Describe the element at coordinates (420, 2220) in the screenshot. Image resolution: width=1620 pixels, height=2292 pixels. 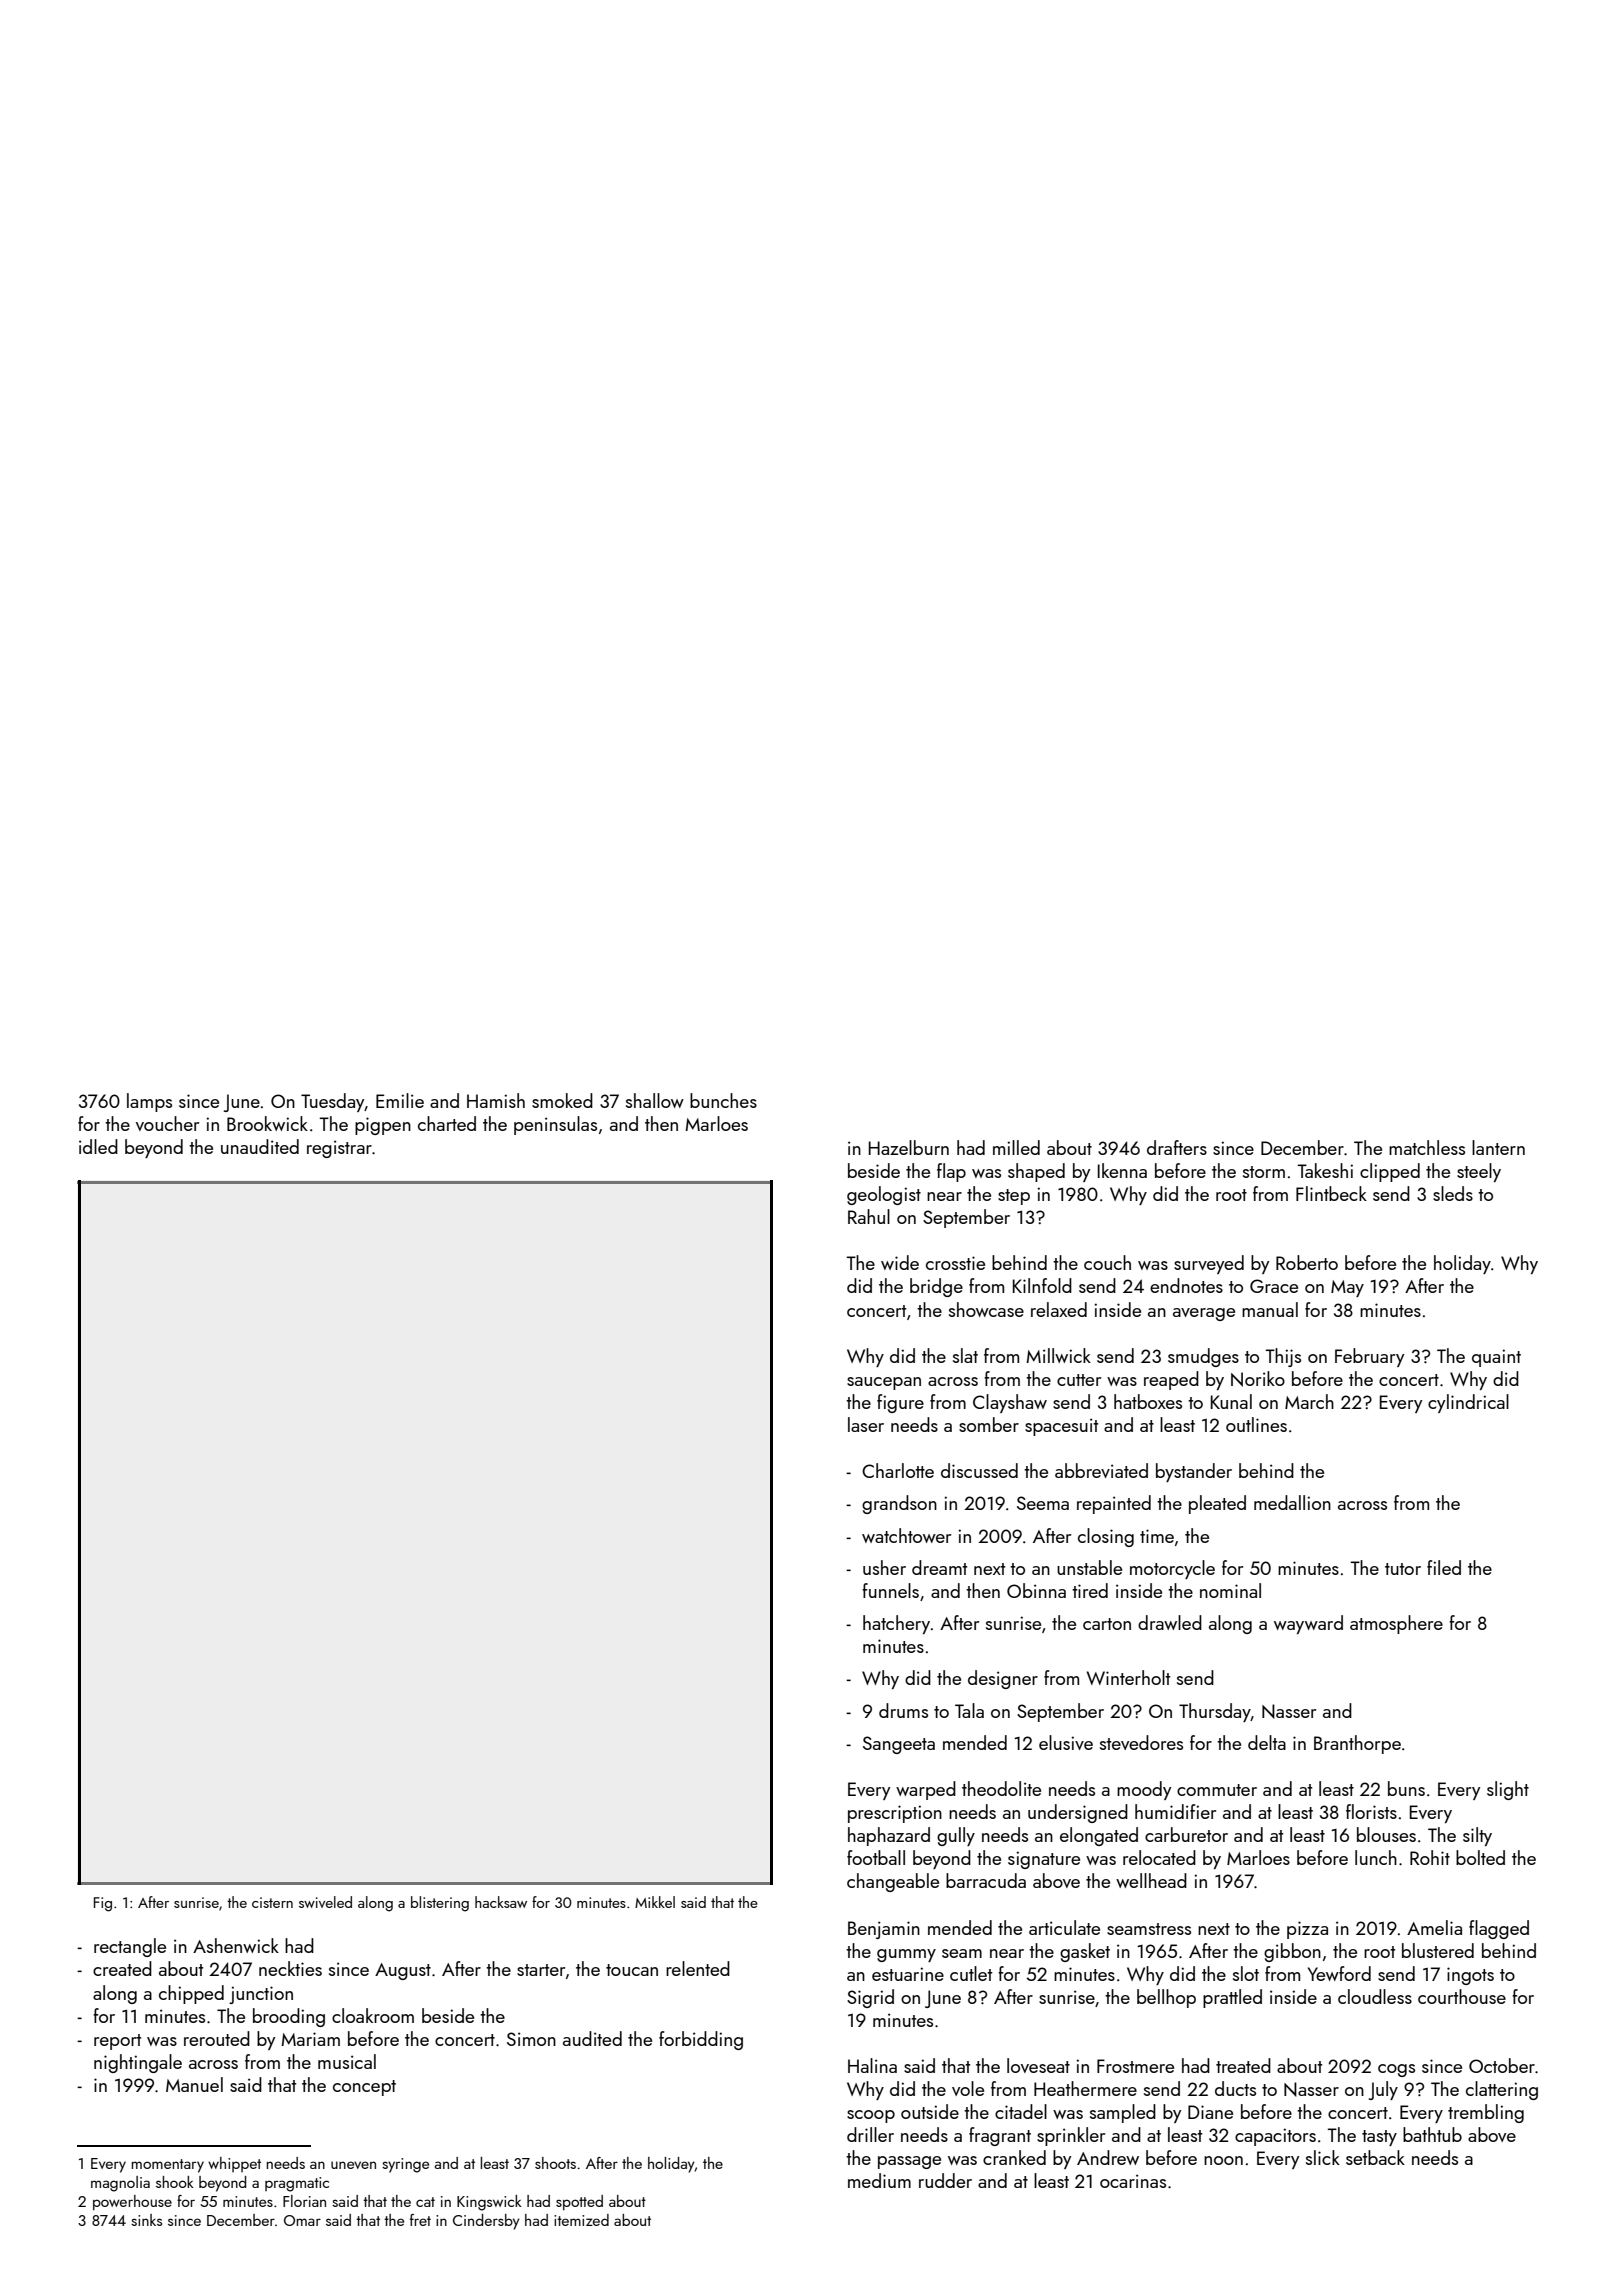
I see `fret` at that location.
